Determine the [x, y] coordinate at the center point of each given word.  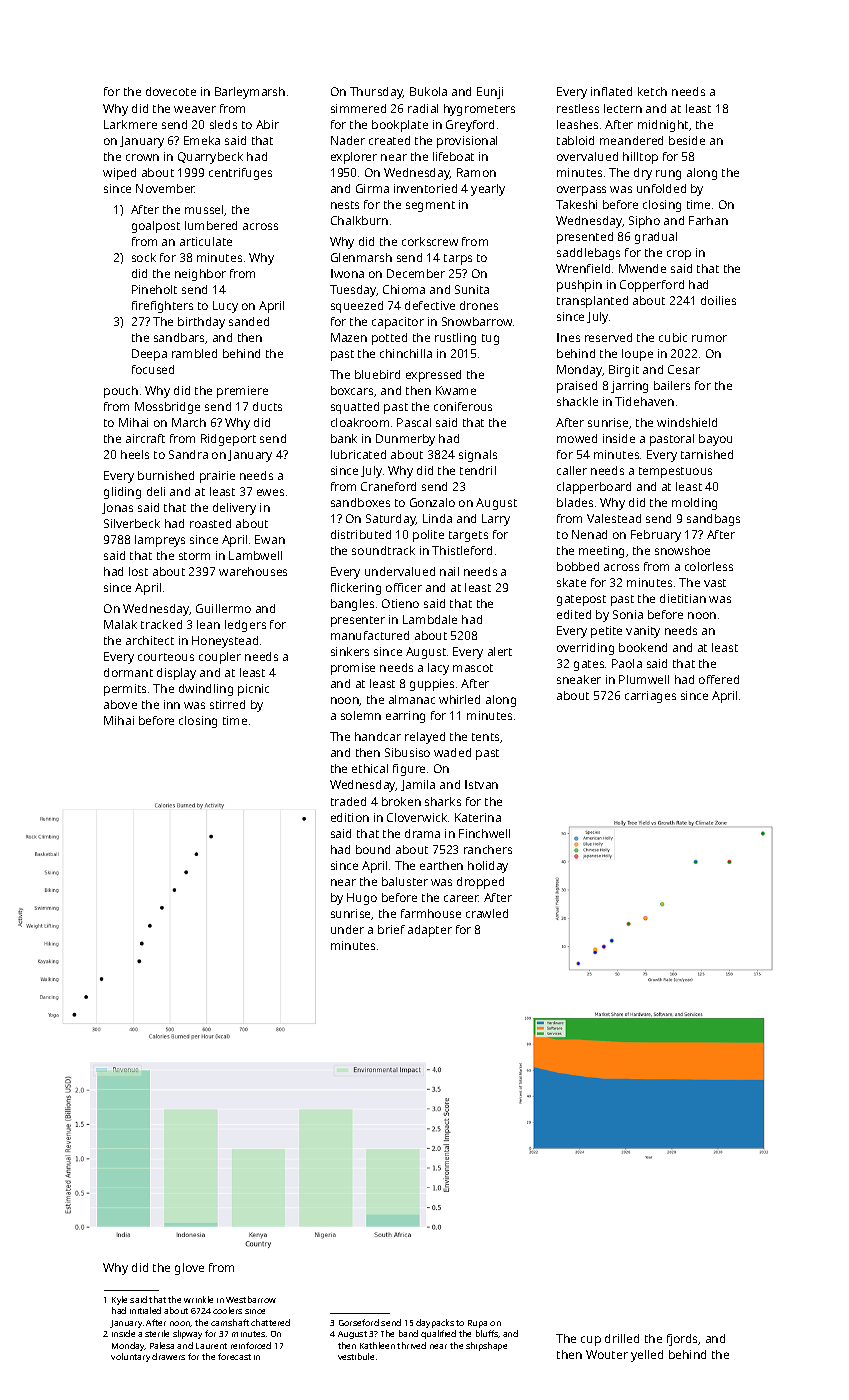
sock [144, 257]
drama [422, 833]
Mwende [642, 268]
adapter [430, 931]
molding [694, 504]
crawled [487, 913]
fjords [683, 1340]
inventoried [425, 188]
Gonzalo [432, 502]
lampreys [160, 541]
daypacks [435, 1323]
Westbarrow [251, 1299]
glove [189, 1269]
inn [172, 704]
